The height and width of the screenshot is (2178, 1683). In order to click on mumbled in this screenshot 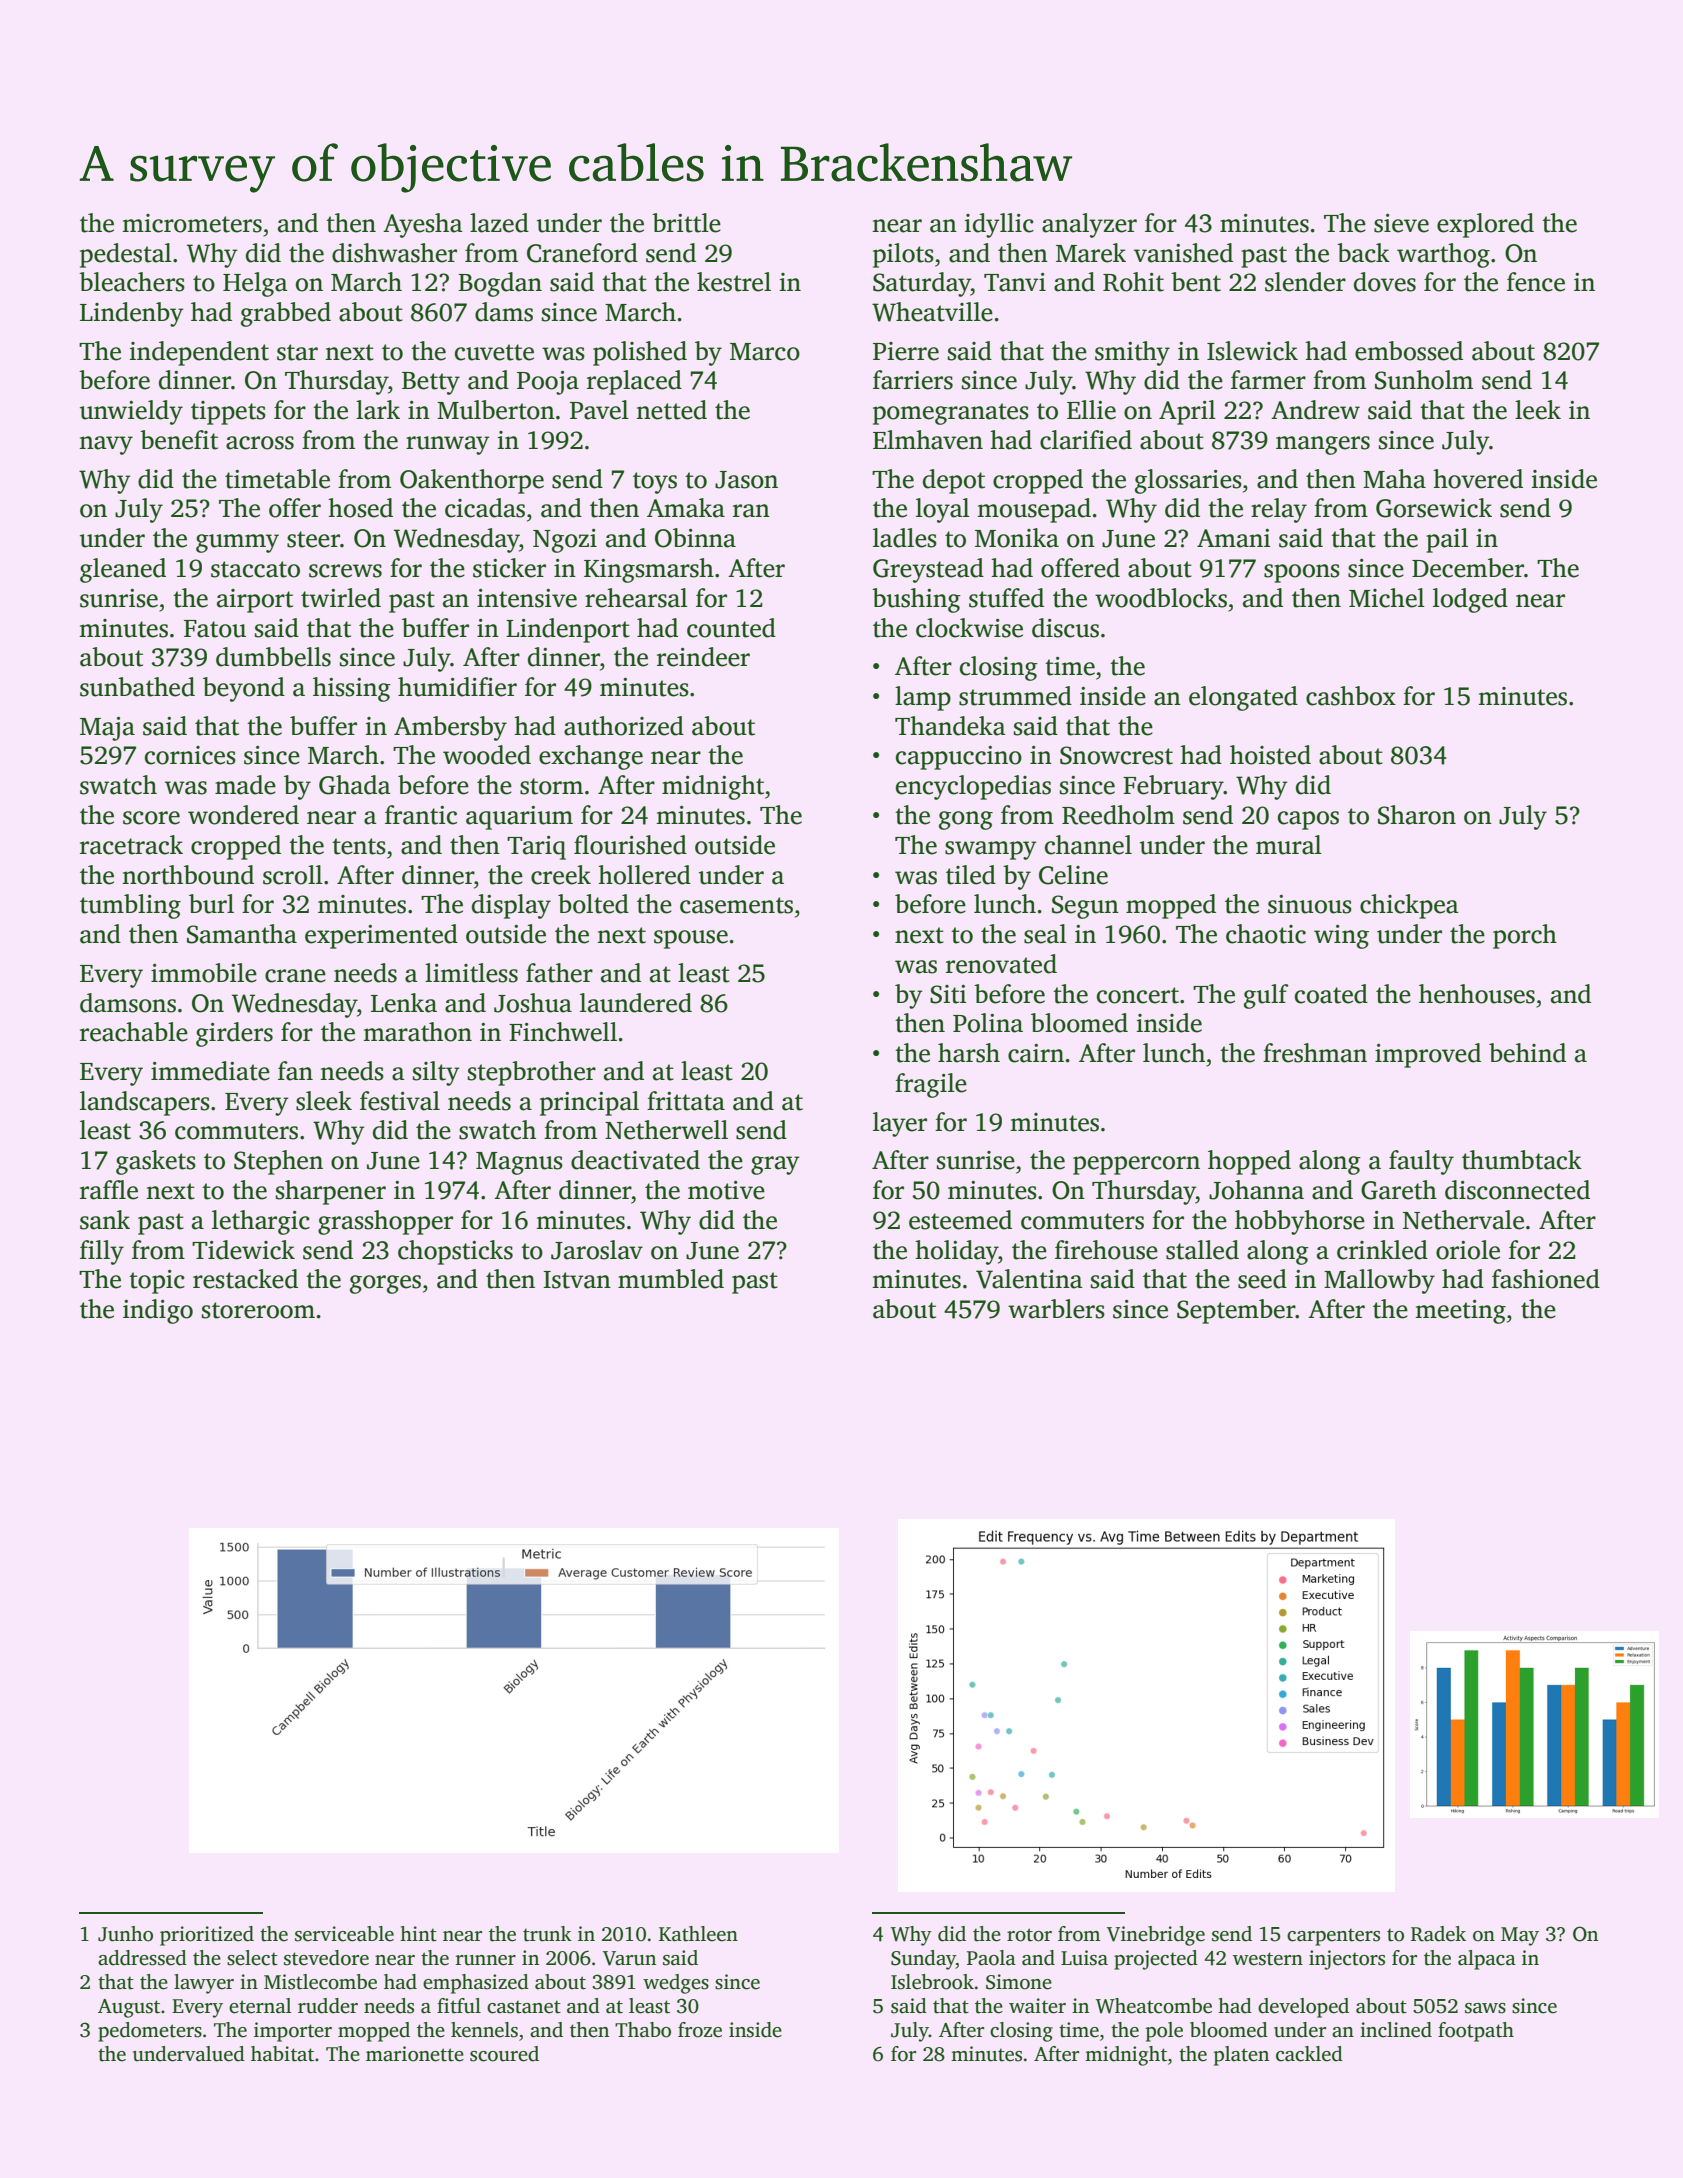, I will do `click(671, 1279)`.
